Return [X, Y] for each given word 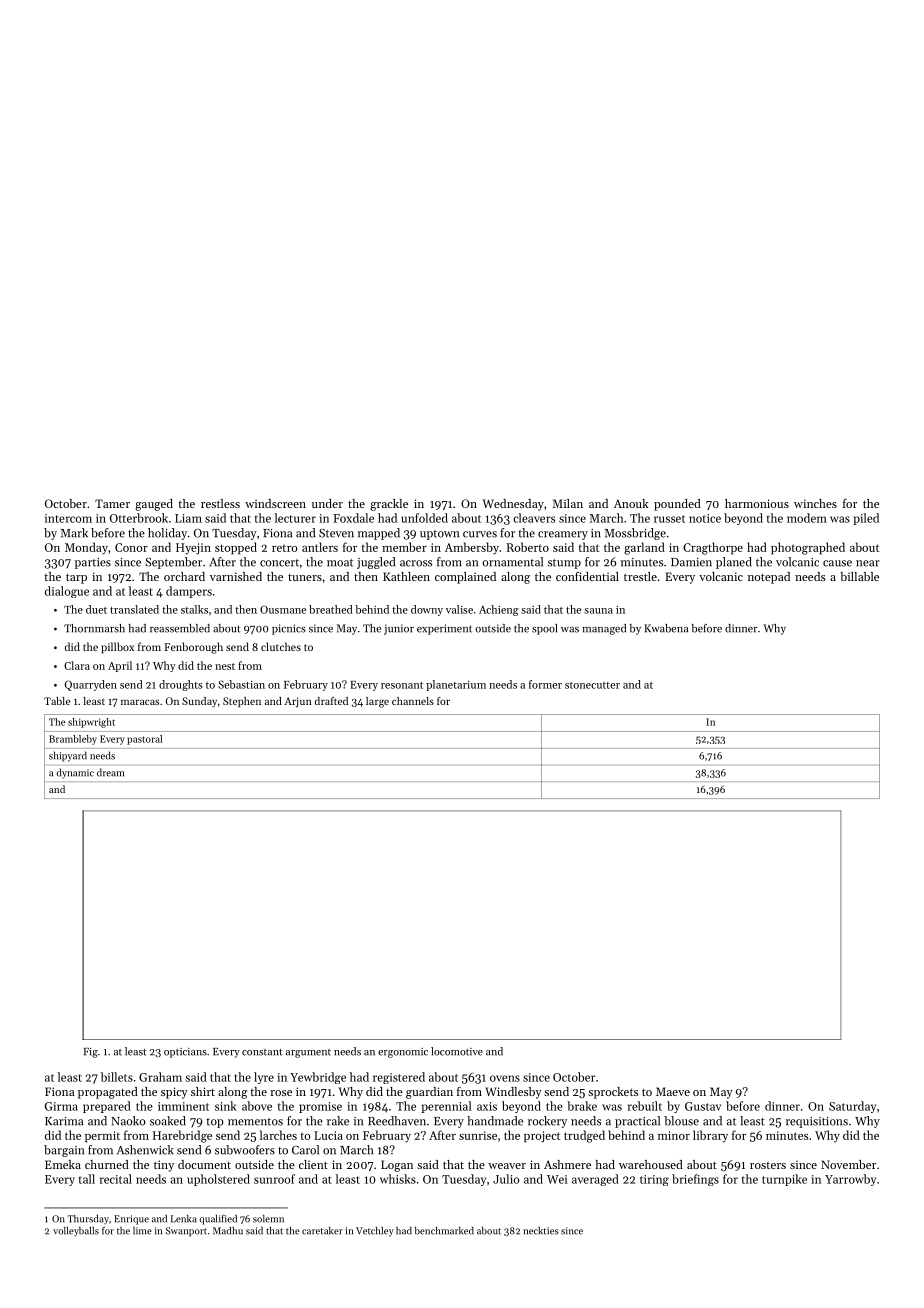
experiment [444, 629]
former [545, 684]
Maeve [673, 1091]
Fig [91, 1053]
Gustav [703, 1106]
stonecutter [592, 685]
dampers [189, 592]
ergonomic [403, 1053]
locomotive [457, 1051]
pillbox [117, 648]
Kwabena [666, 628]
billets [117, 1077]
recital [116, 1179]
